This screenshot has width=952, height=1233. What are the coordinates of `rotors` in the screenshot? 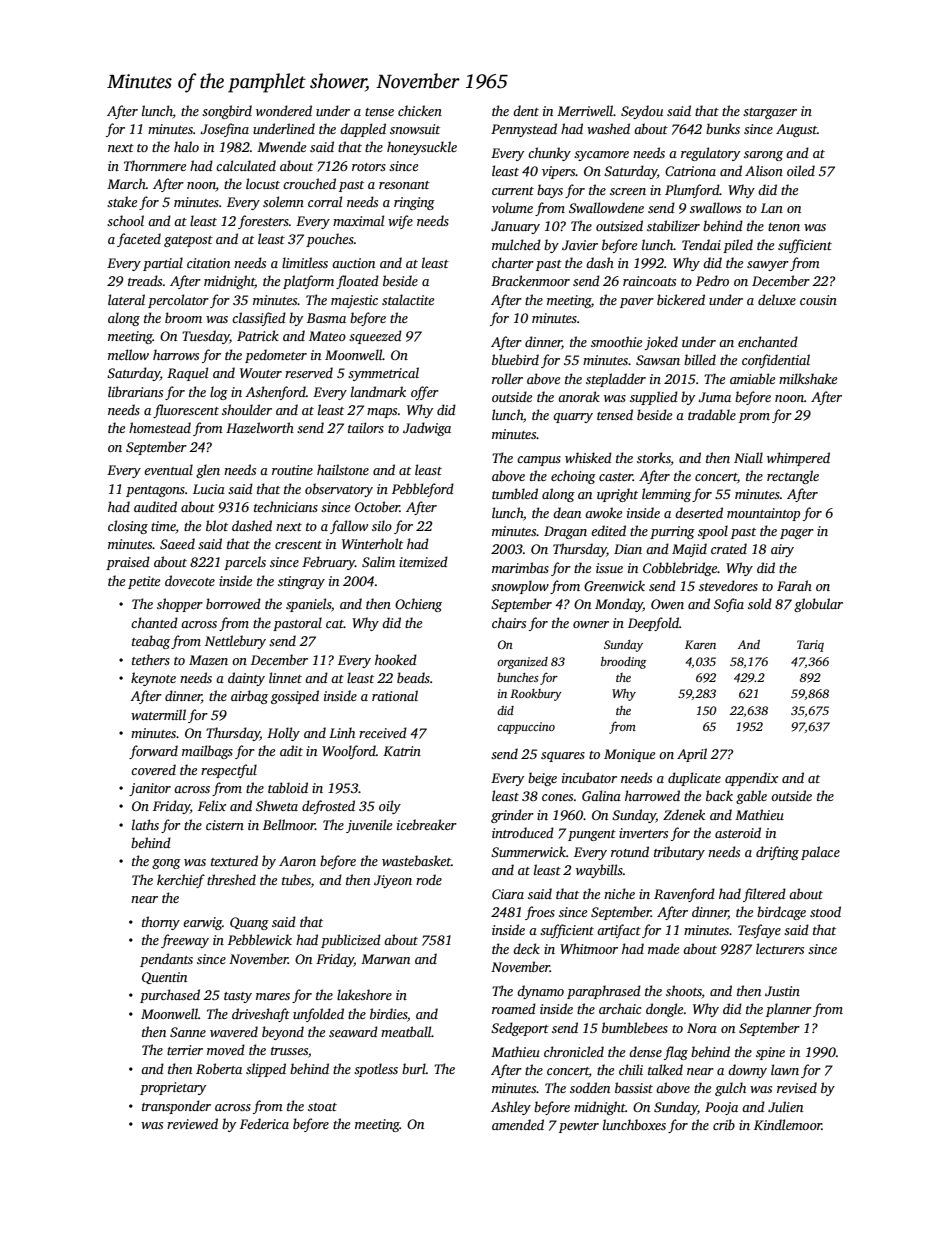 It's located at (369, 167).
